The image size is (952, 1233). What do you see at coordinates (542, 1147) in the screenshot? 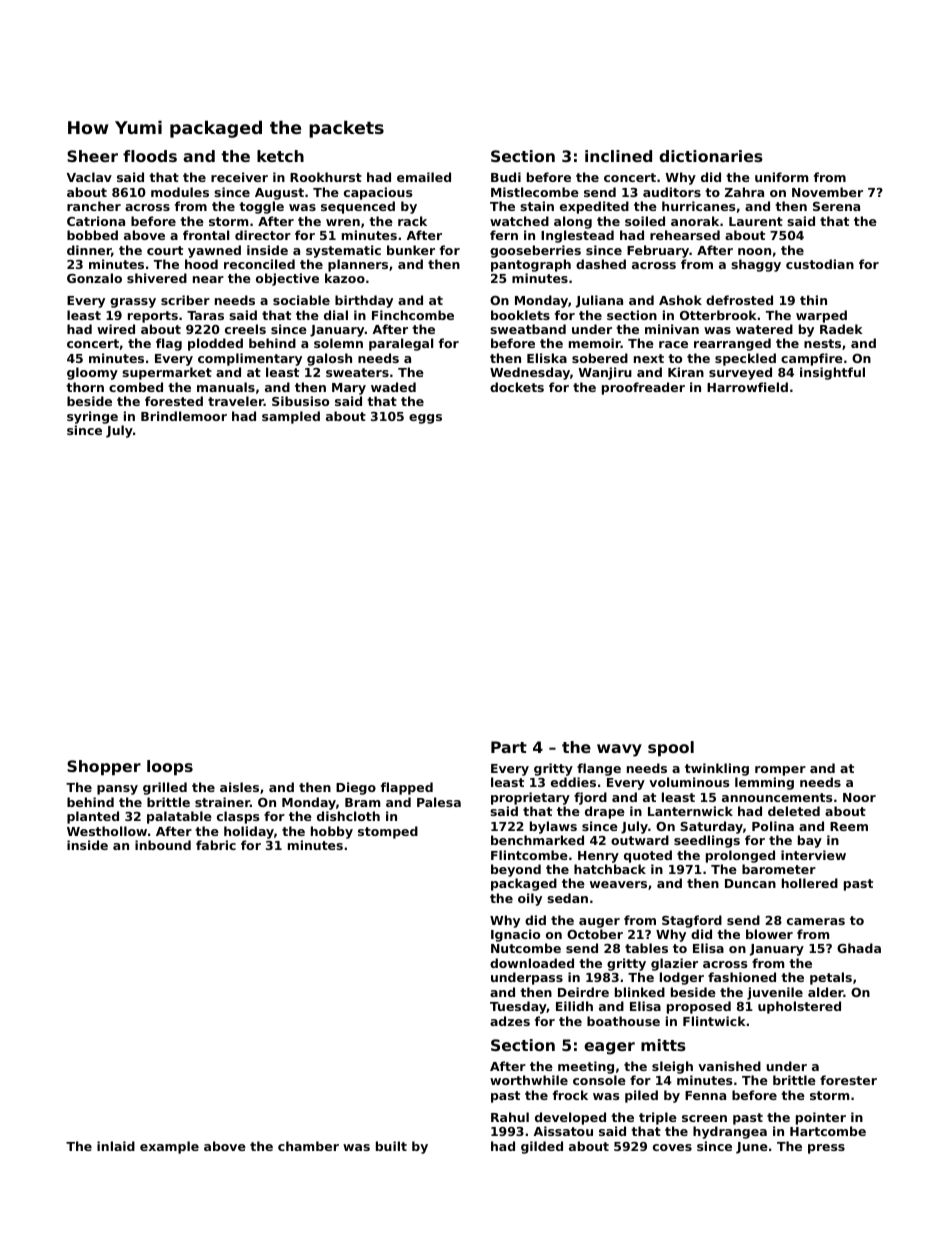
I see `gilded` at bounding box center [542, 1147].
